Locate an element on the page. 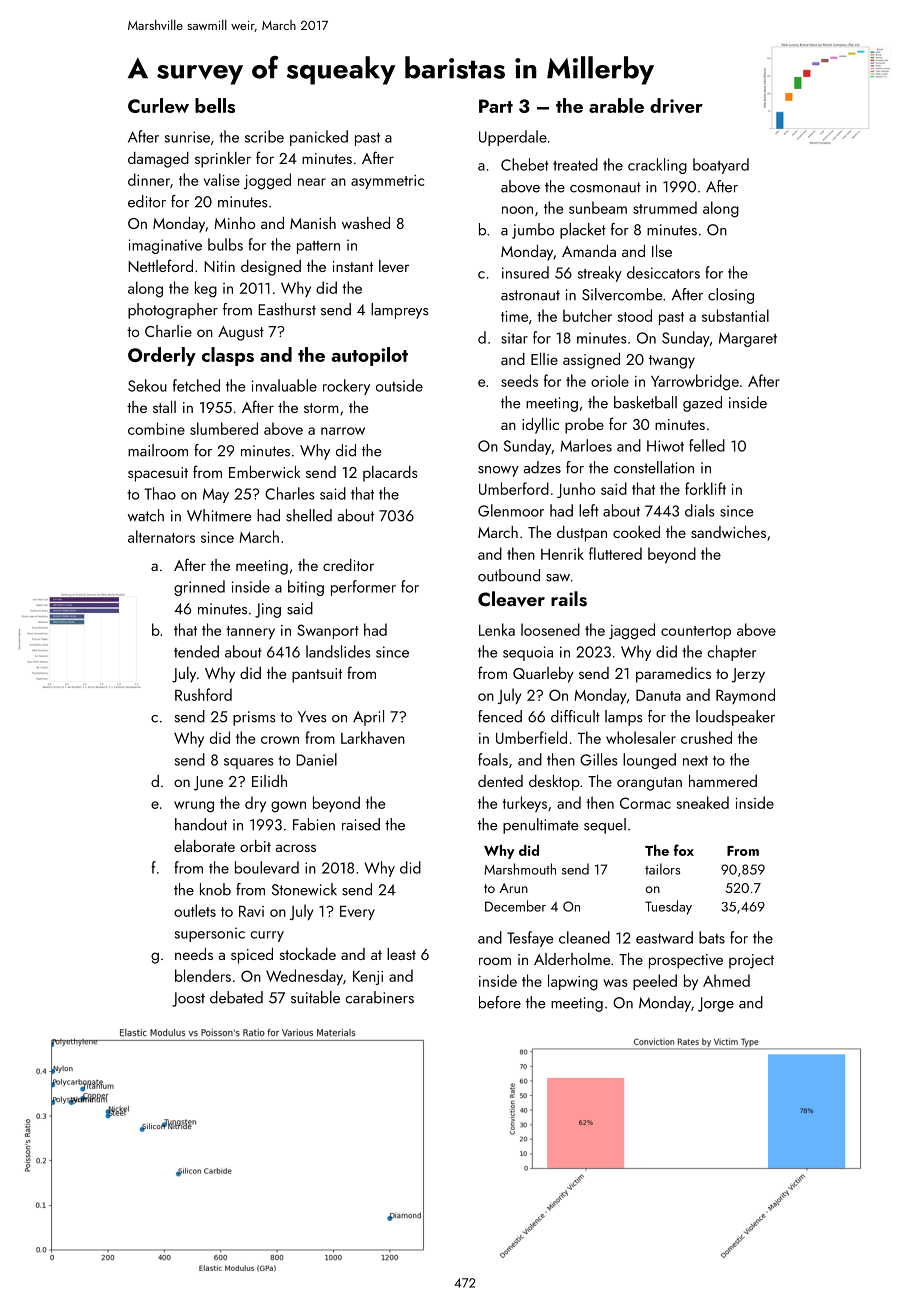 This document has width=908, height=1316. photographer is located at coordinates (173, 311).
